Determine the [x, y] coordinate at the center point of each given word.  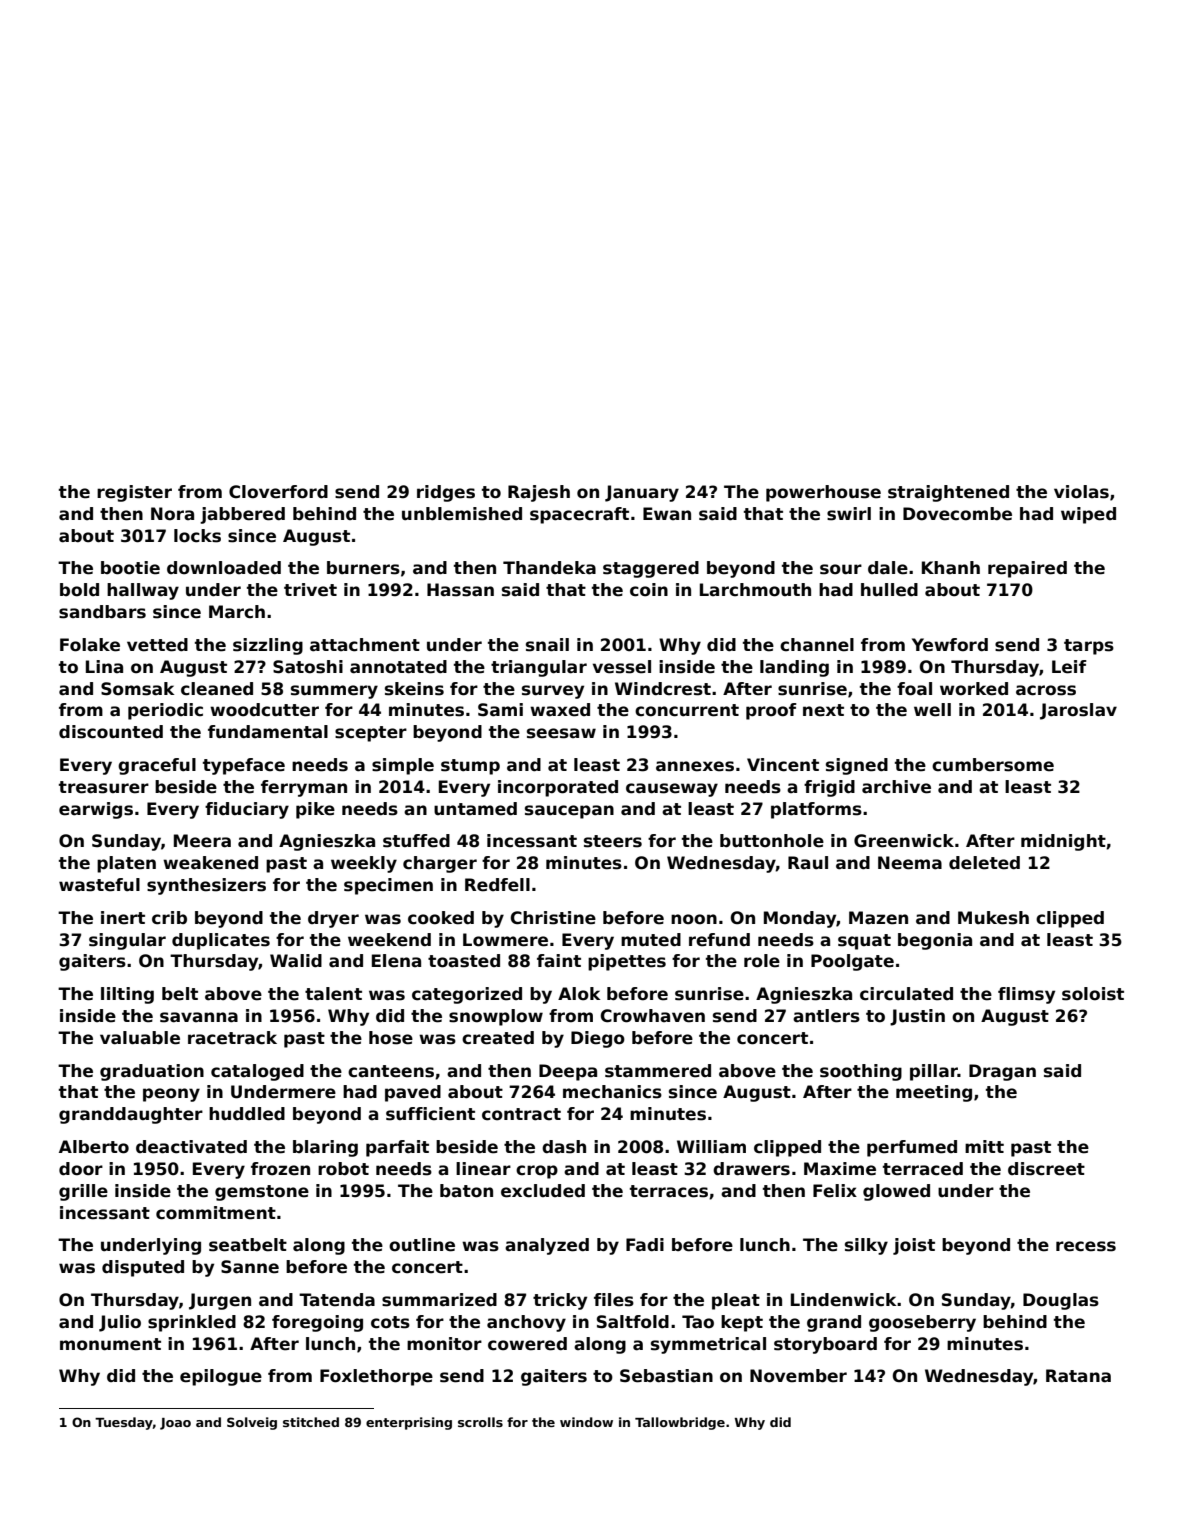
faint [559, 960]
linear [483, 1169]
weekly [364, 864]
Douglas [1061, 1301]
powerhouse [823, 493]
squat [864, 942]
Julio [120, 1323]
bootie [130, 568]
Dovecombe [957, 514]
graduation [152, 1072]
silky [866, 1246]
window [586, 1422]
